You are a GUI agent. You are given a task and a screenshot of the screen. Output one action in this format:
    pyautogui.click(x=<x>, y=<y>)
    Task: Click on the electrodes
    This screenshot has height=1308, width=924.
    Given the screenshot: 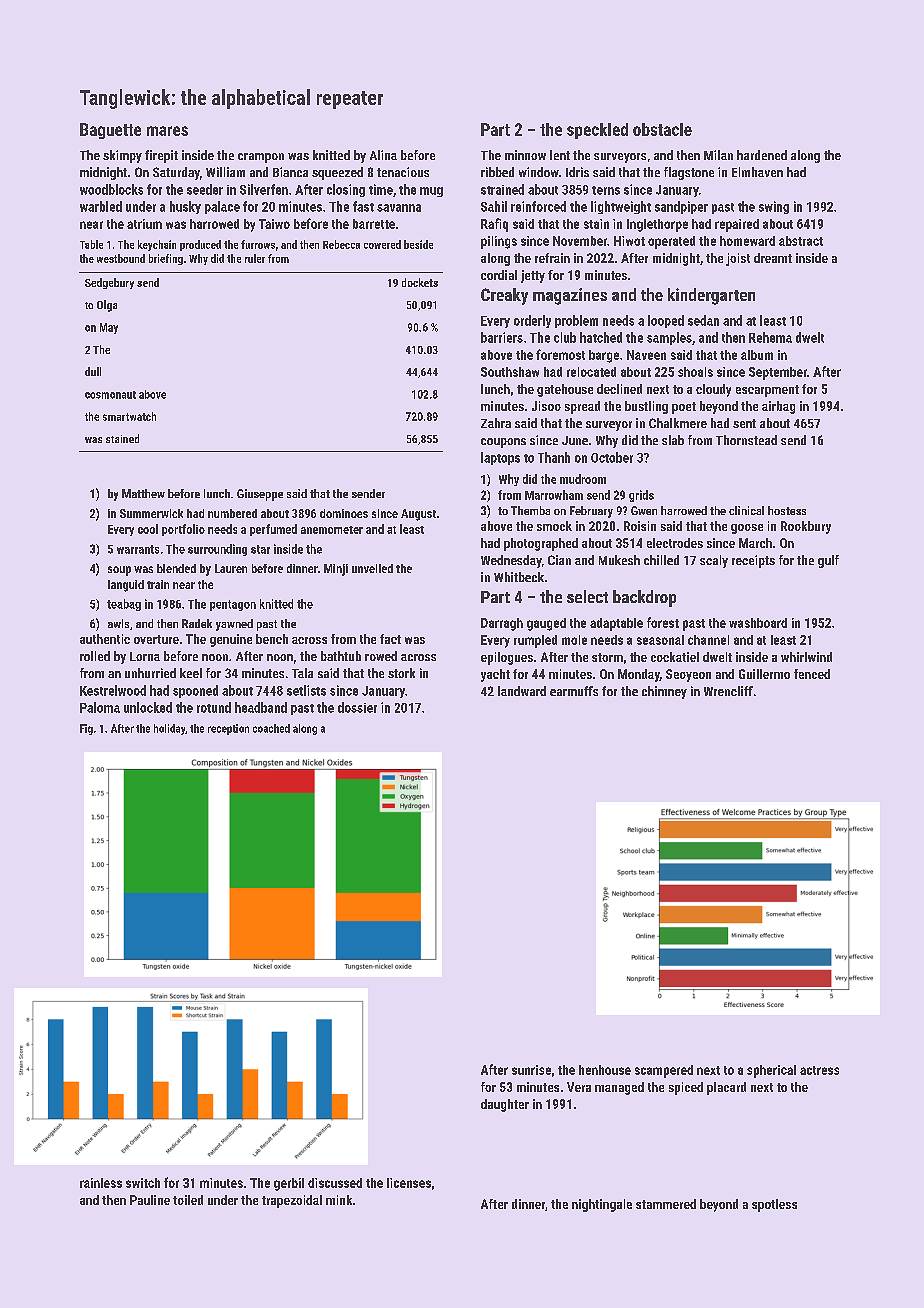 What is the action you would take?
    pyautogui.click(x=675, y=543)
